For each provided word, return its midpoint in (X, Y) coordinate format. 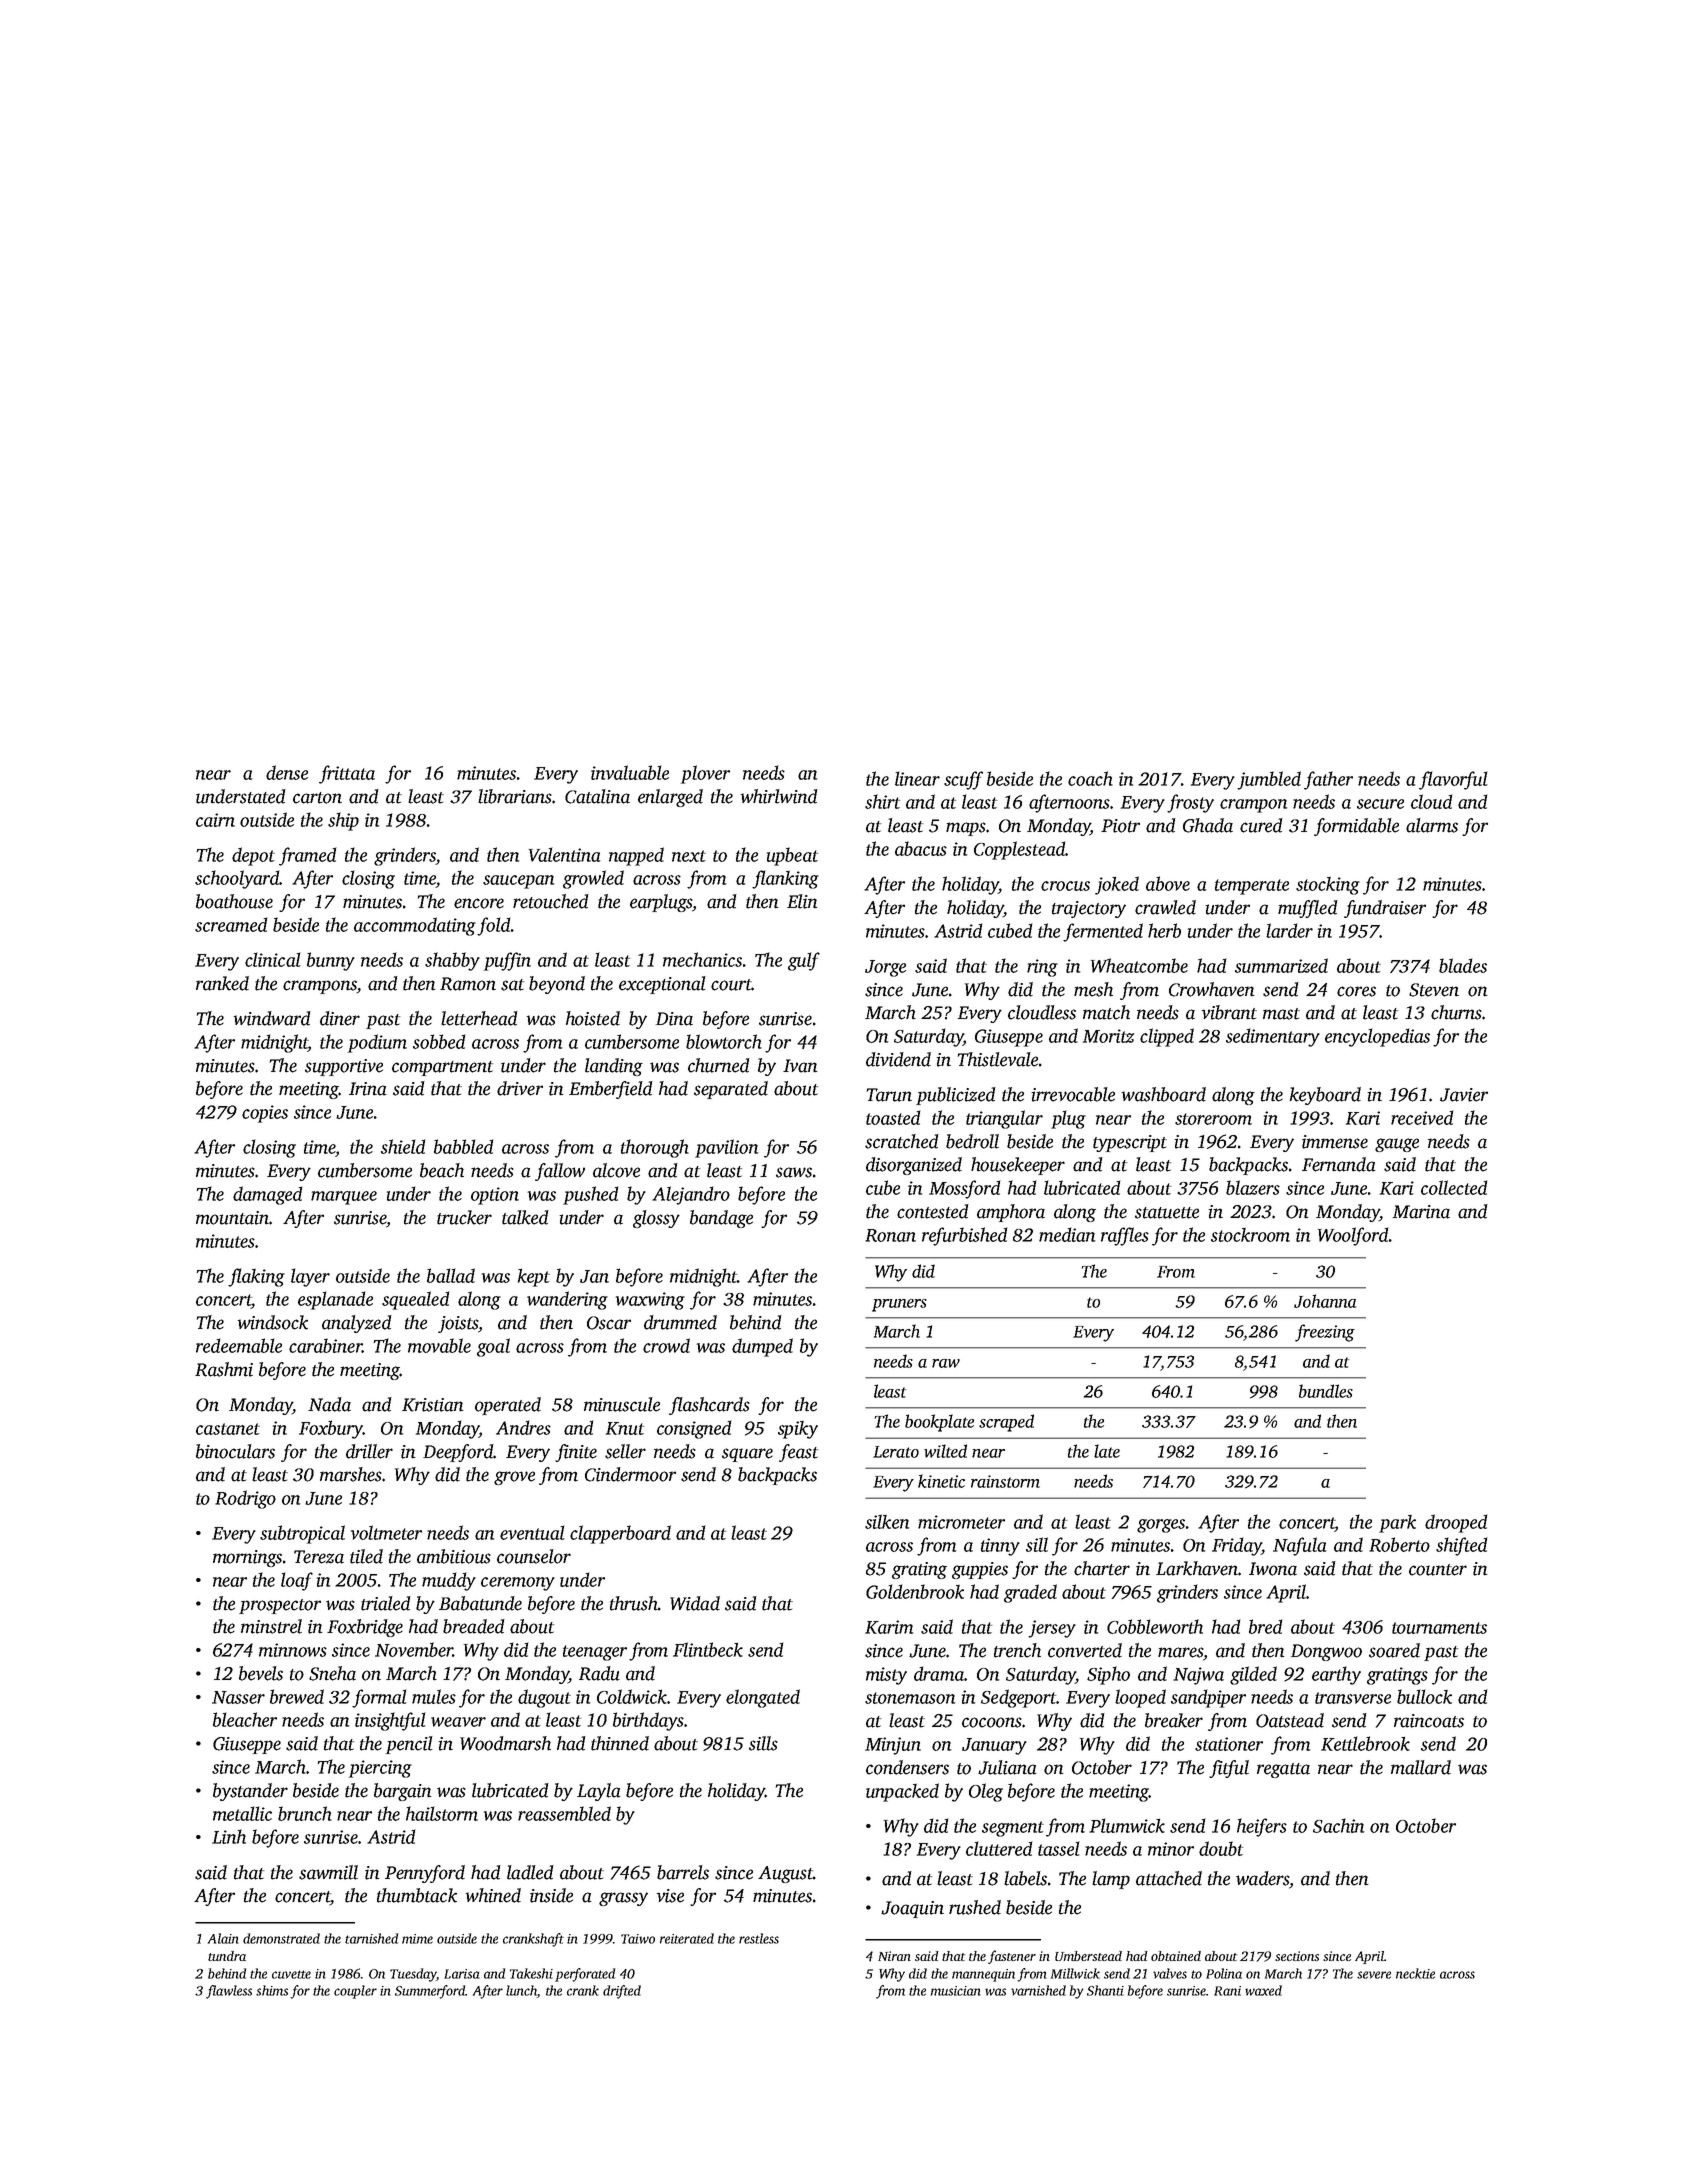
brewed (297, 1696)
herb (1164, 930)
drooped (1456, 1523)
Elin (802, 901)
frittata (347, 774)
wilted (945, 1451)
